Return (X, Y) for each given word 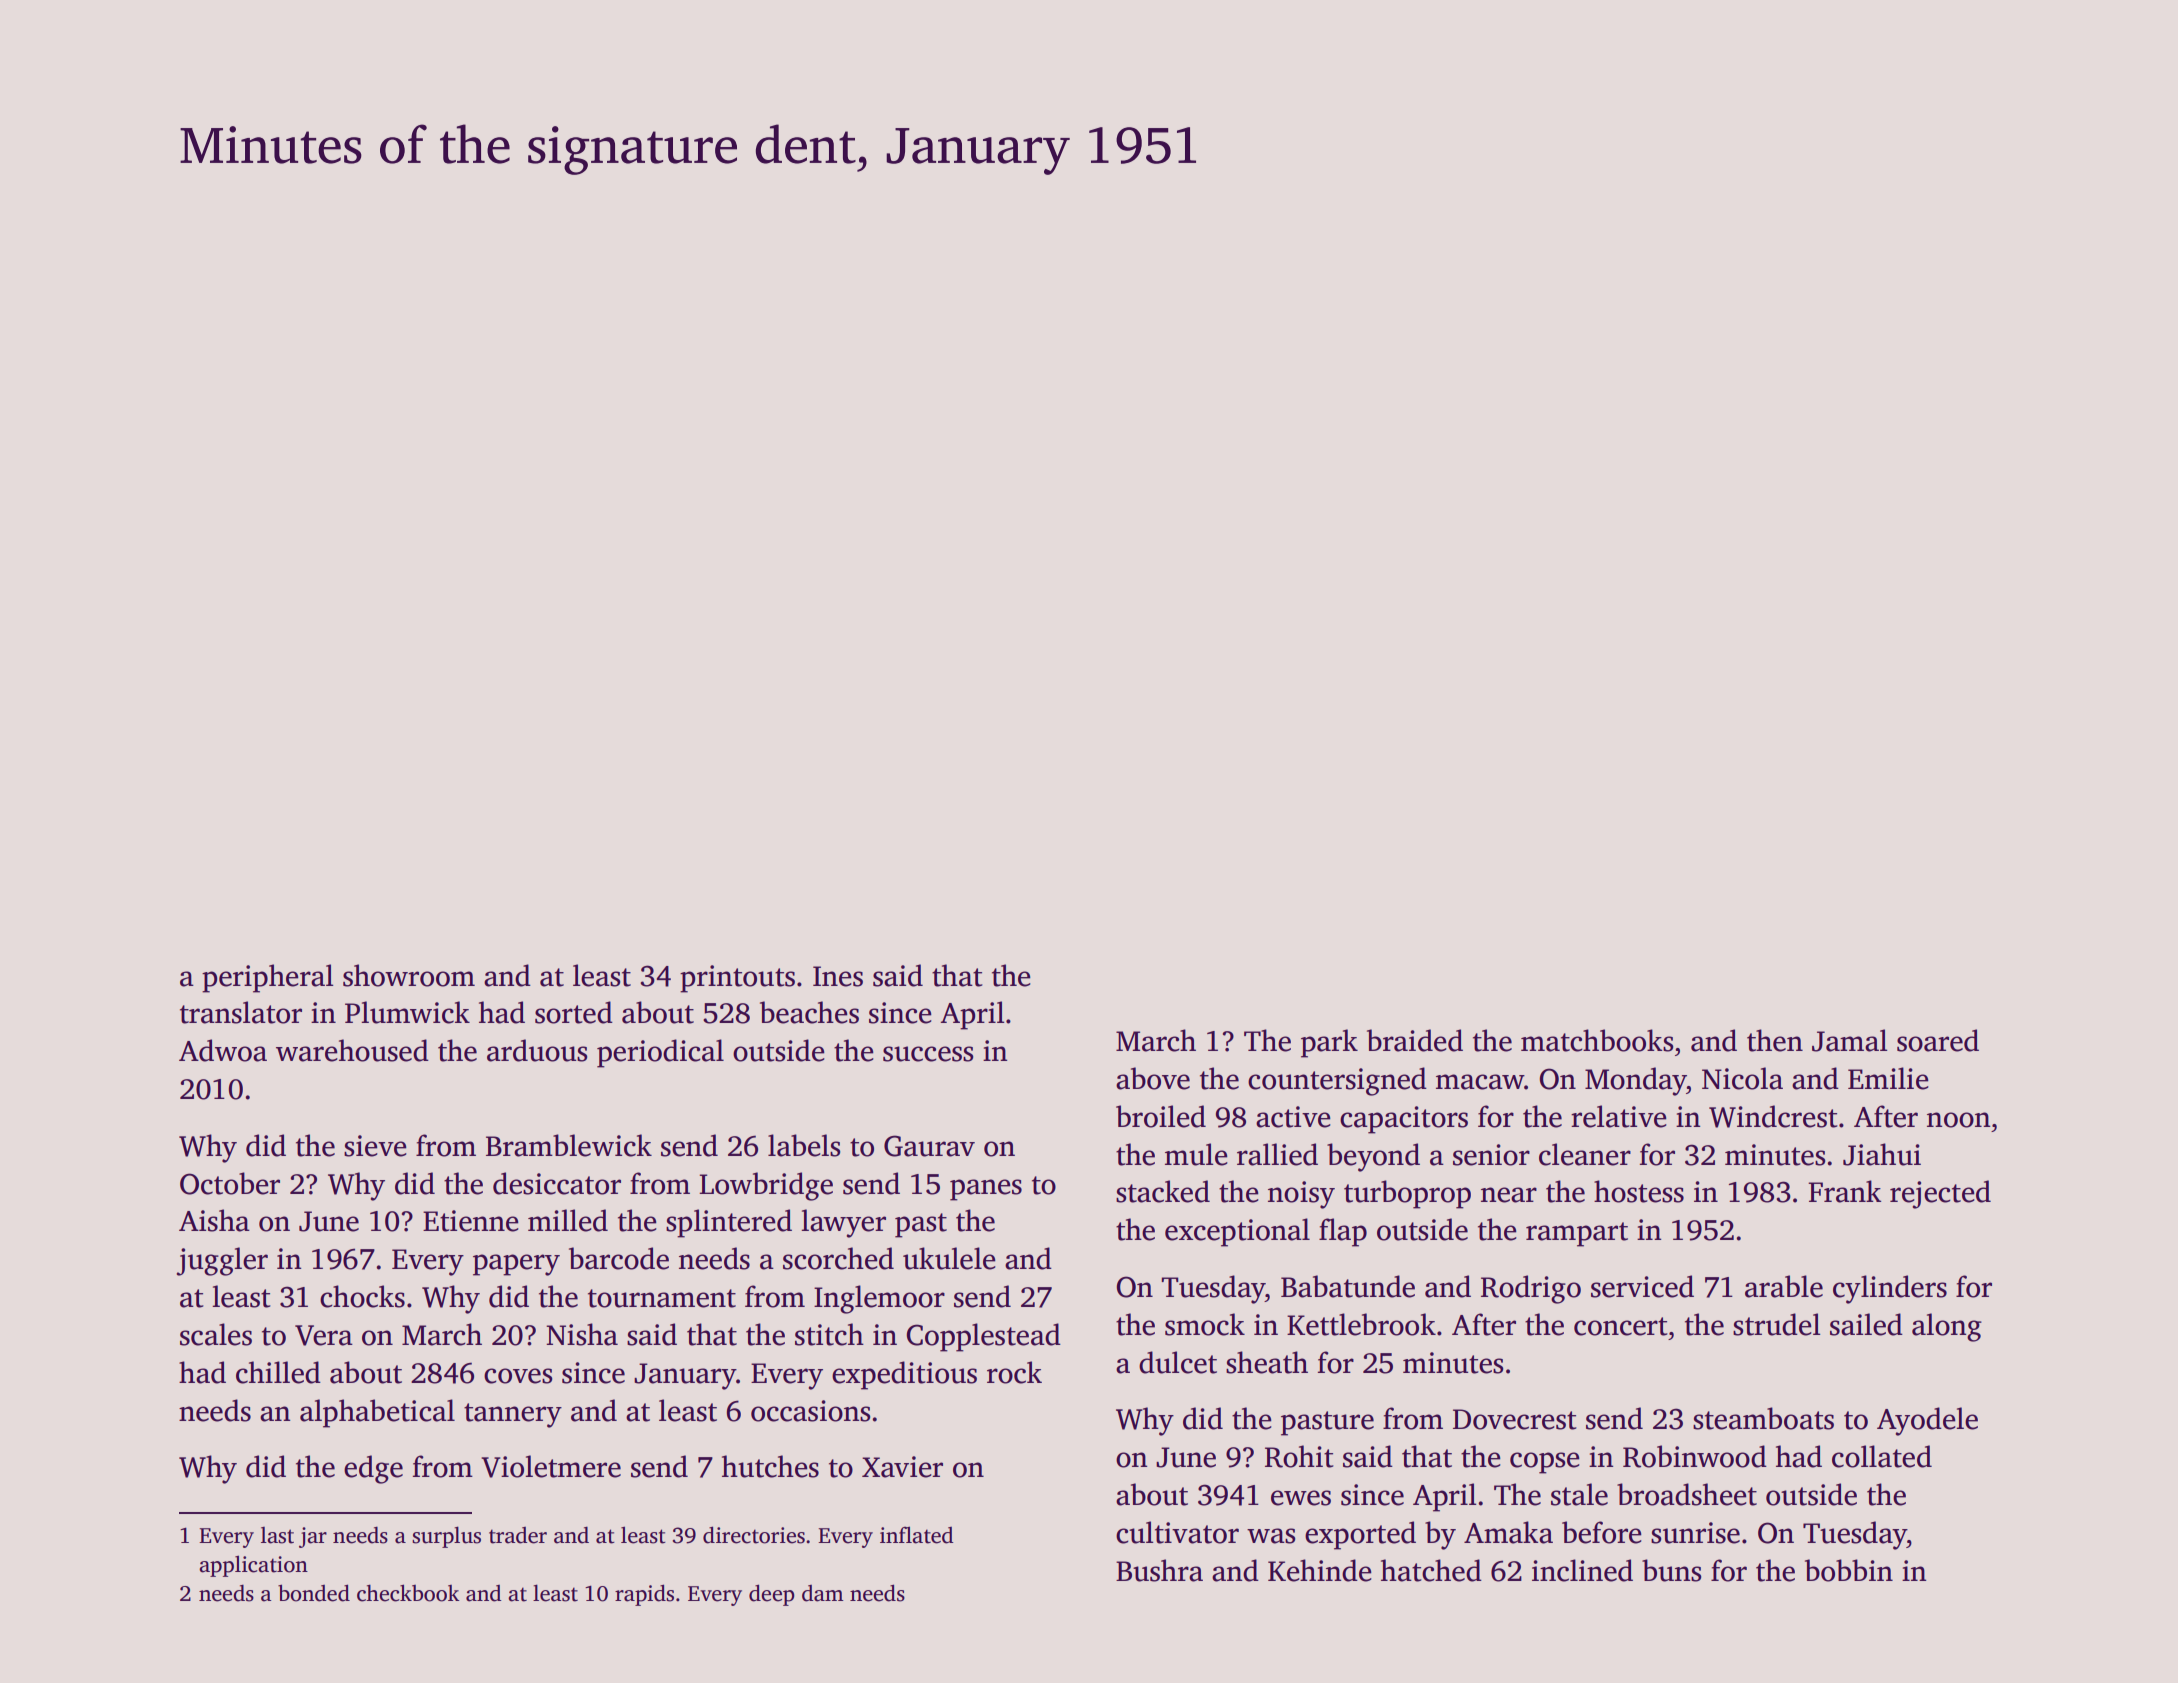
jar (313, 1537)
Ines (838, 976)
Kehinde (1320, 1570)
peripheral (267, 978)
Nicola (1742, 1078)
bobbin (1849, 1570)
